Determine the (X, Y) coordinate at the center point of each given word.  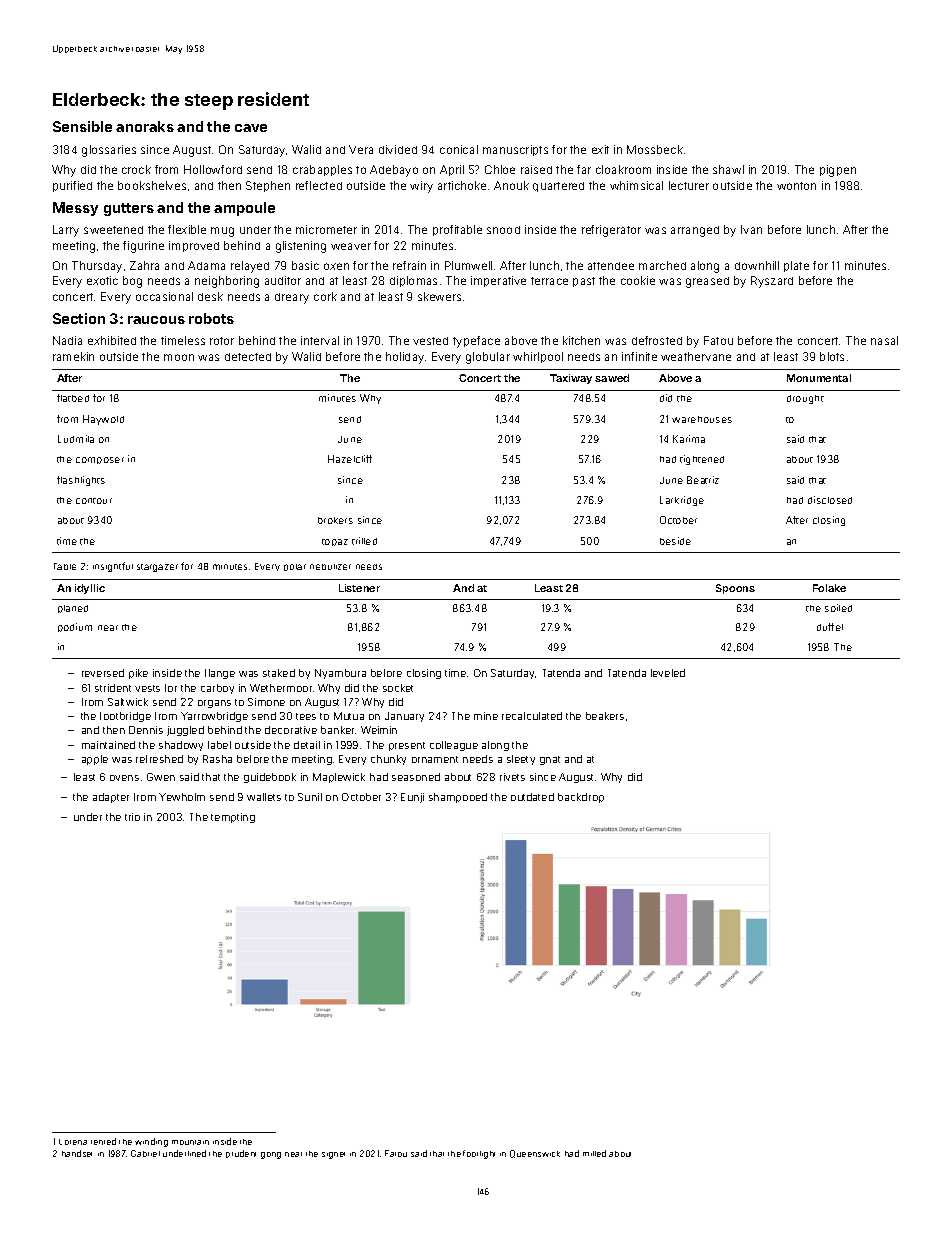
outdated (532, 797)
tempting (233, 818)
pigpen (838, 171)
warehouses (702, 419)
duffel (830, 627)
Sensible (82, 126)
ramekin (73, 356)
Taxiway (571, 379)
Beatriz (703, 480)
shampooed (458, 798)
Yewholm (182, 797)
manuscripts (515, 150)
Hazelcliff (350, 459)
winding (151, 1142)
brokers (335, 520)
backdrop (581, 798)
